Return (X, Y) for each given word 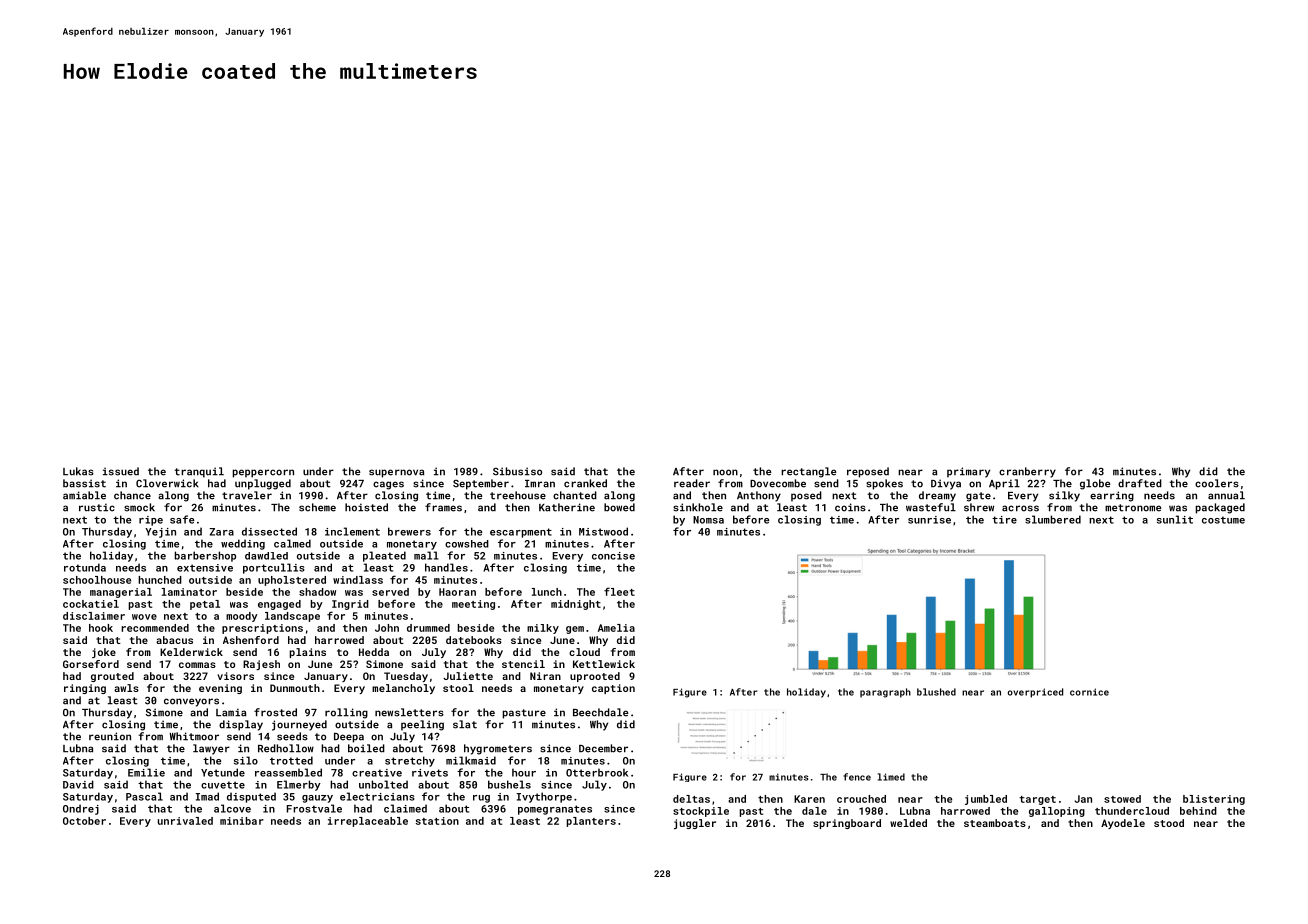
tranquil (199, 472)
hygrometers (498, 749)
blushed (936, 692)
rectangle (809, 472)
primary (968, 472)
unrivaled (185, 821)
